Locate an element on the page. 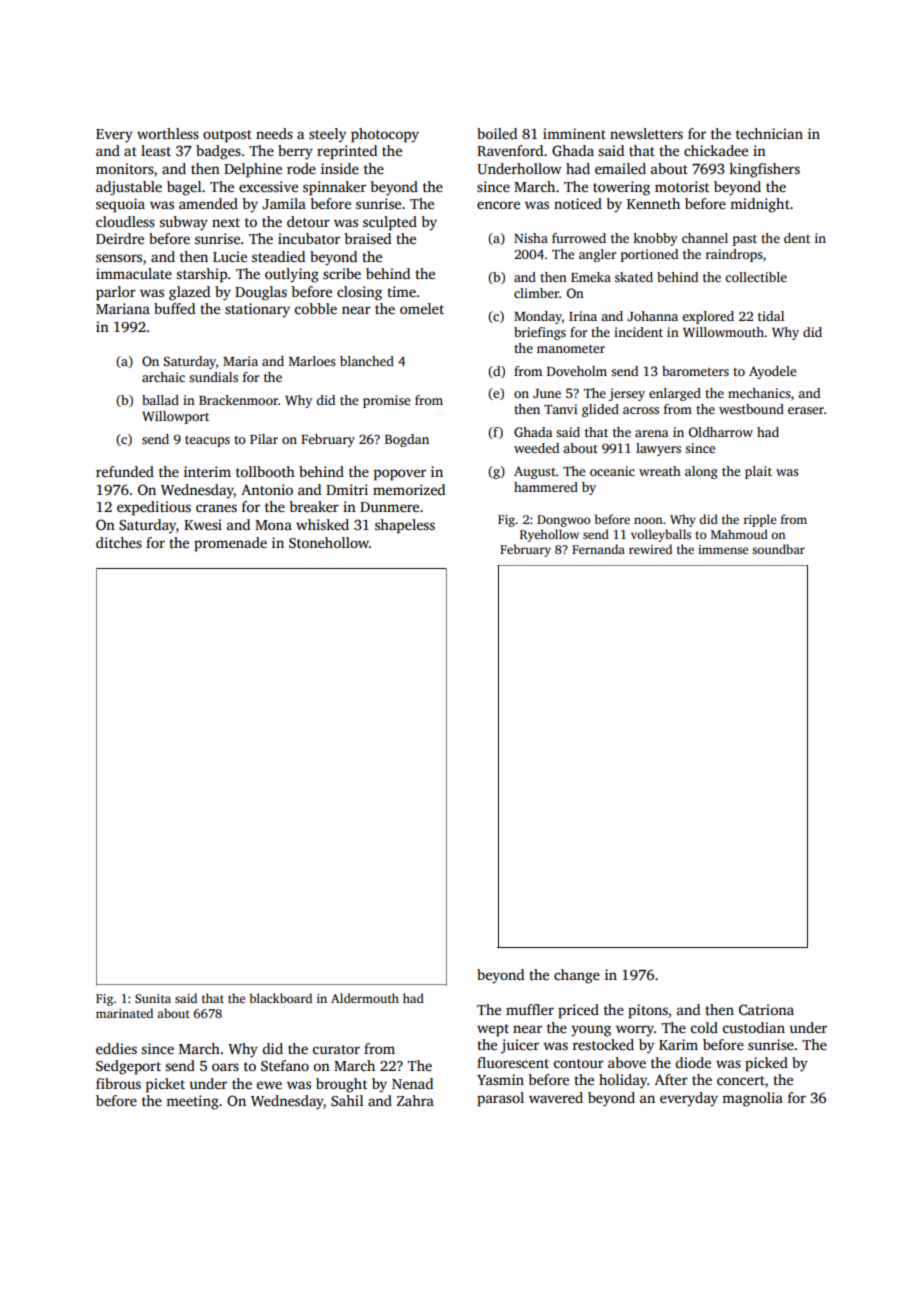  blanched is located at coordinates (367, 361).
